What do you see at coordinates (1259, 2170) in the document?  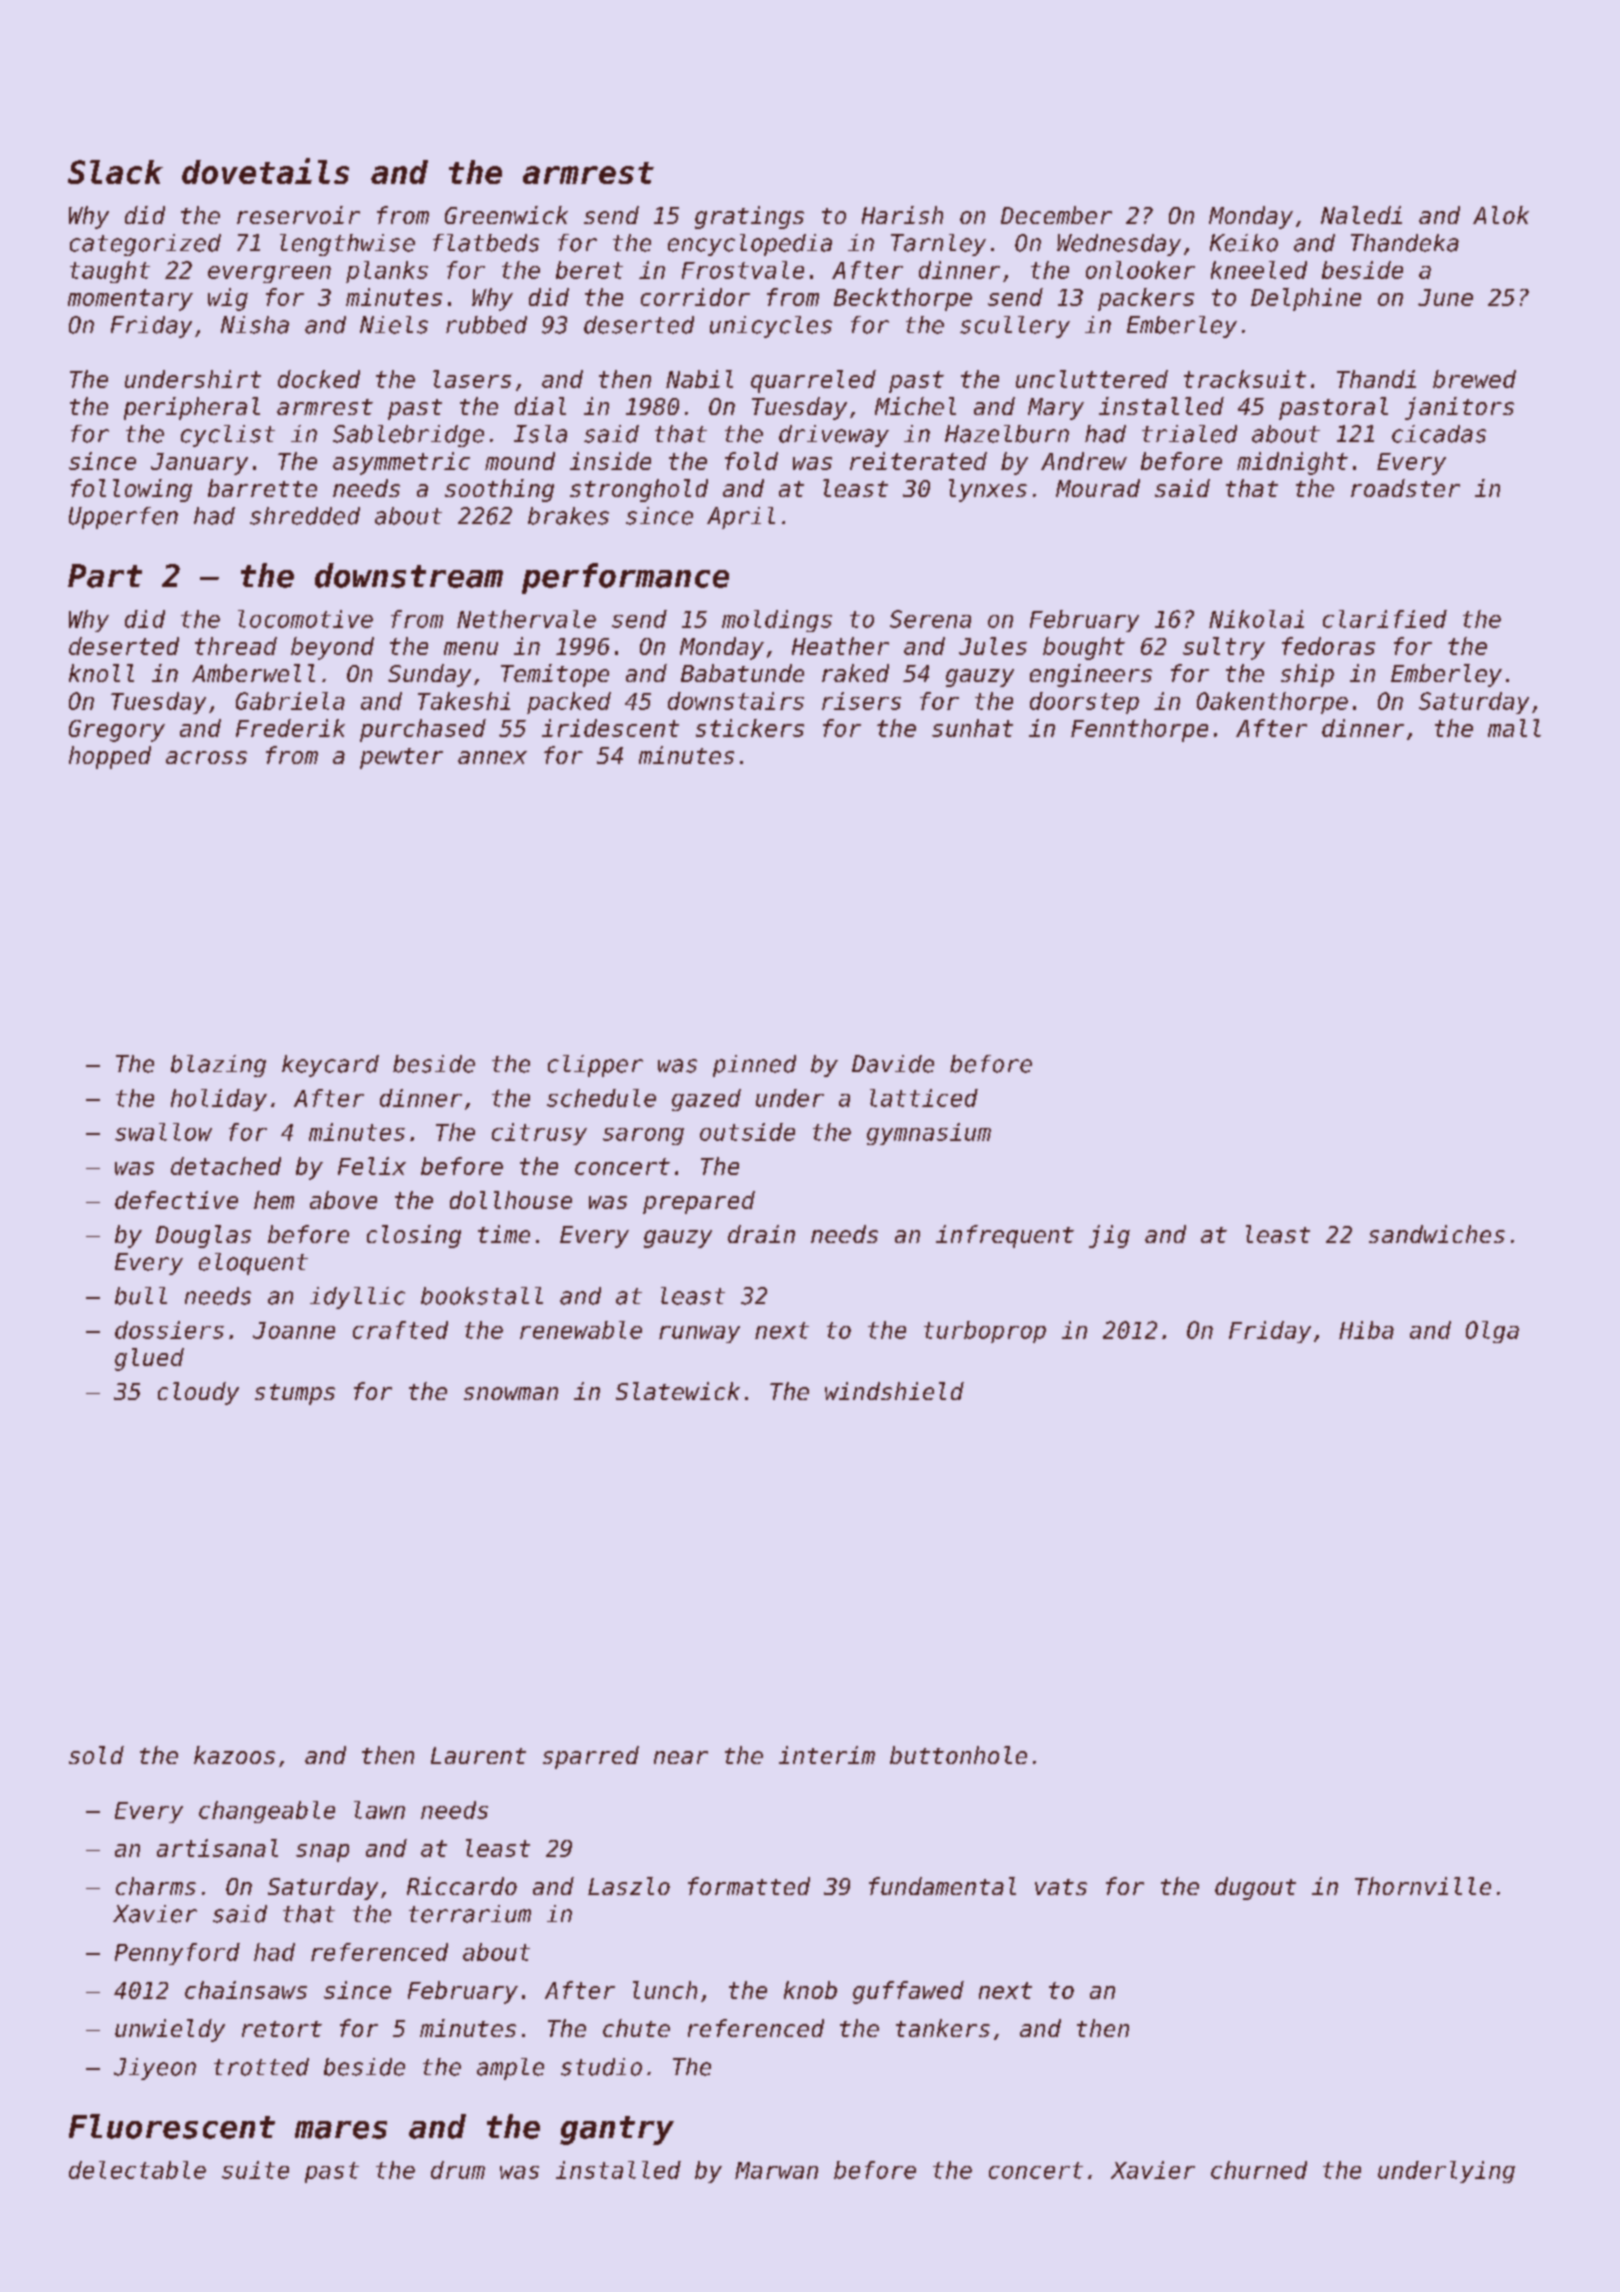 I see `churned` at bounding box center [1259, 2170].
